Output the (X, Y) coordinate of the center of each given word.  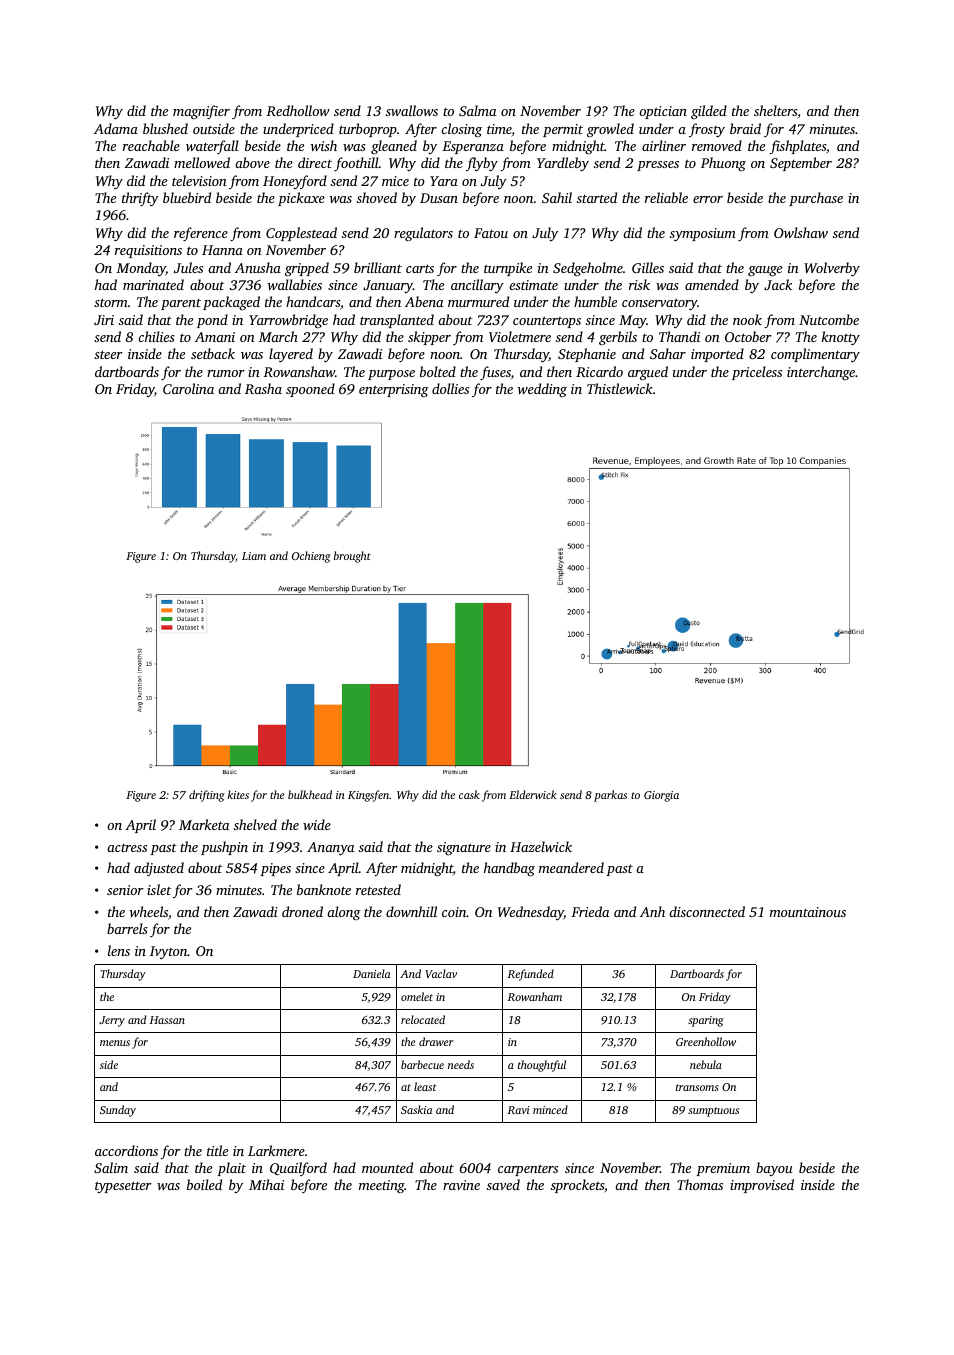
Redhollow (298, 110)
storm (111, 302)
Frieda (590, 911)
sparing (706, 1021)
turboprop (368, 130)
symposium (703, 234)
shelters (775, 110)
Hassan (167, 1020)
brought (352, 557)
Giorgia (661, 796)
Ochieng (311, 557)
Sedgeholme (588, 269)
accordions (126, 1150)
